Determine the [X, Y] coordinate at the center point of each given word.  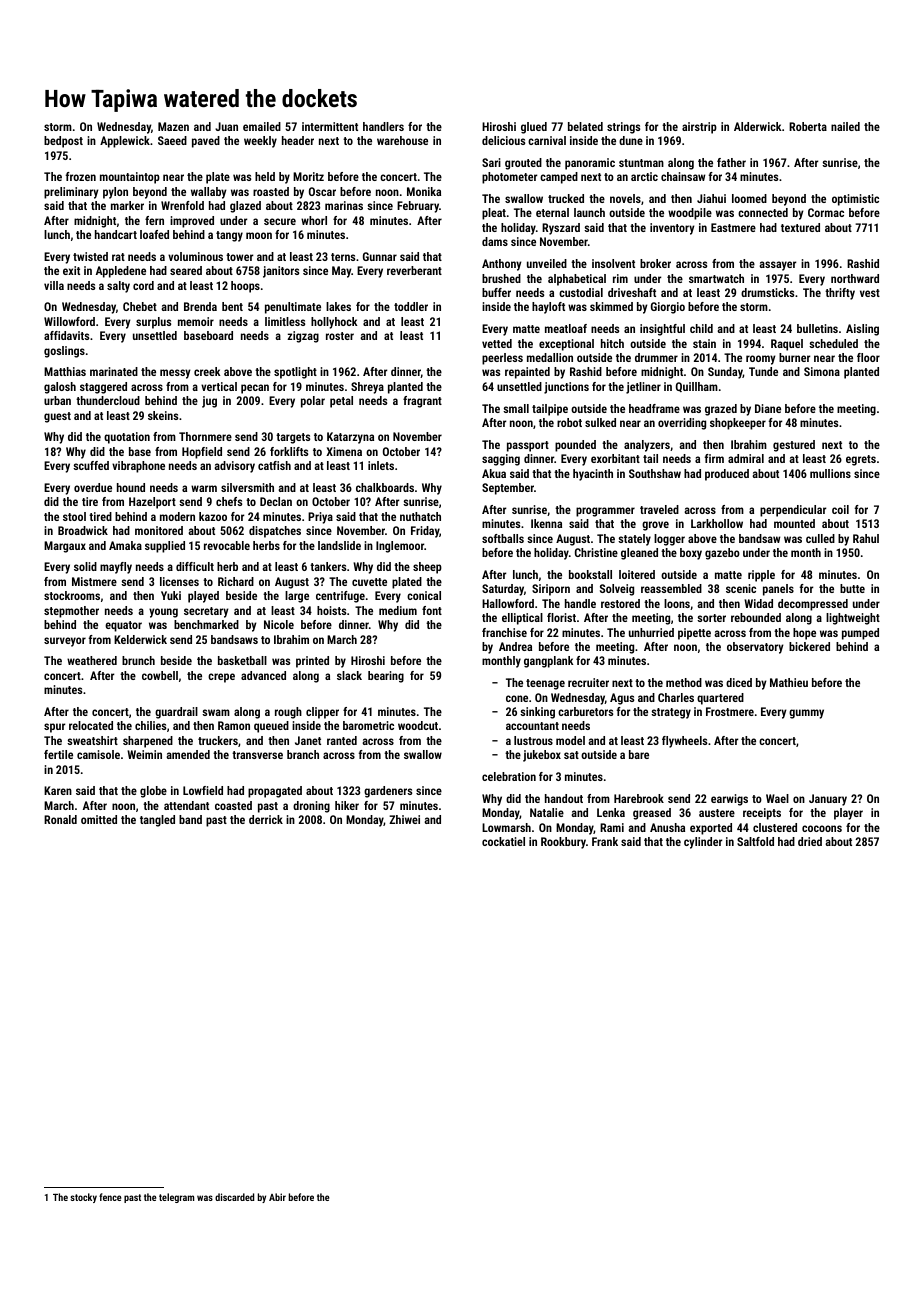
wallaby [209, 193]
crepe [221, 678]
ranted [342, 740]
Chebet [140, 306]
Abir [277, 1197]
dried [810, 841]
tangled [157, 821]
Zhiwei [404, 819]
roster [340, 336]
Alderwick [758, 126]
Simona [822, 371]
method [684, 682]
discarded [234, 1197]
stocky [83, 1198]
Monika [424, 191]
